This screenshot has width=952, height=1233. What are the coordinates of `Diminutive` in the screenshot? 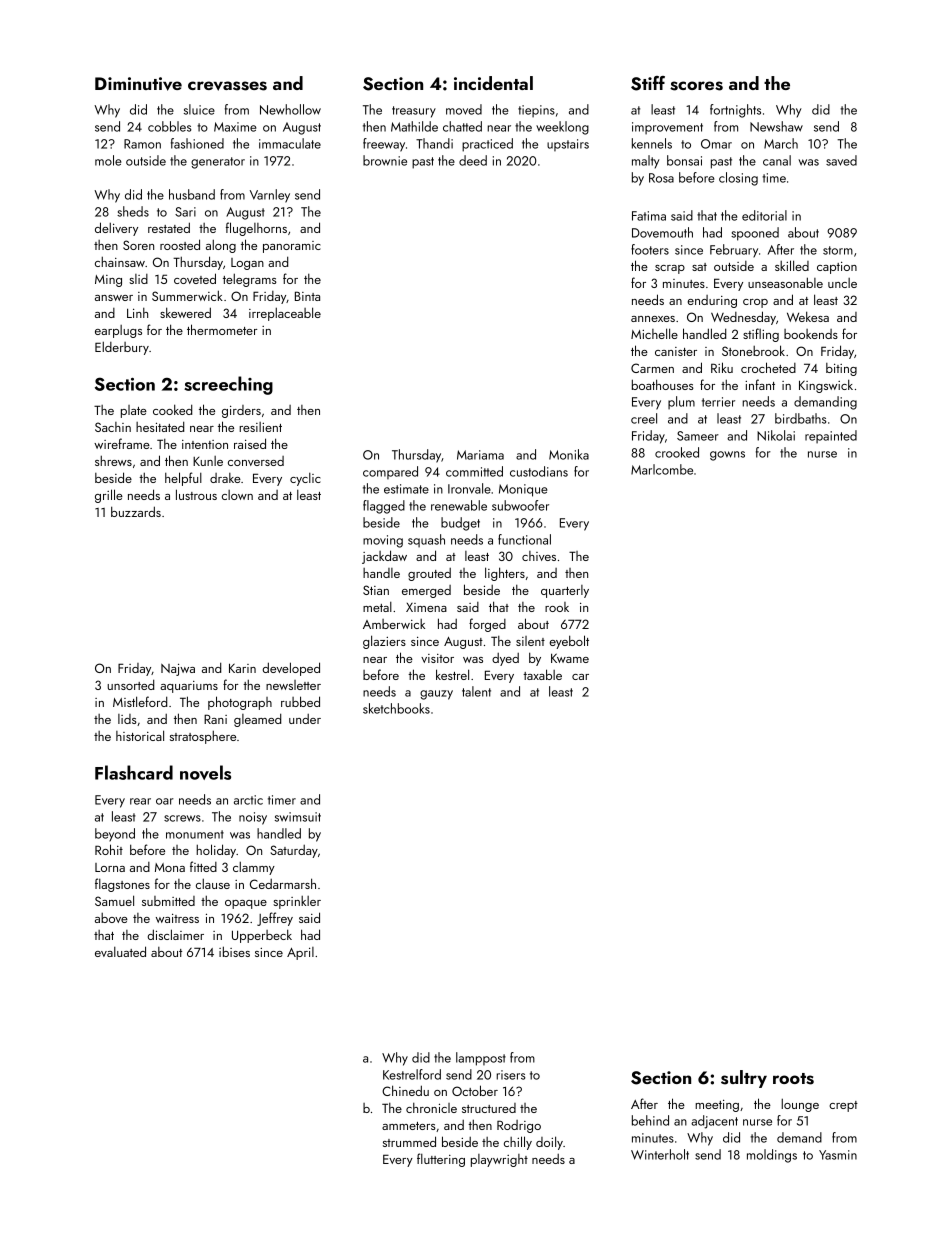 It's located at (138, 84).
